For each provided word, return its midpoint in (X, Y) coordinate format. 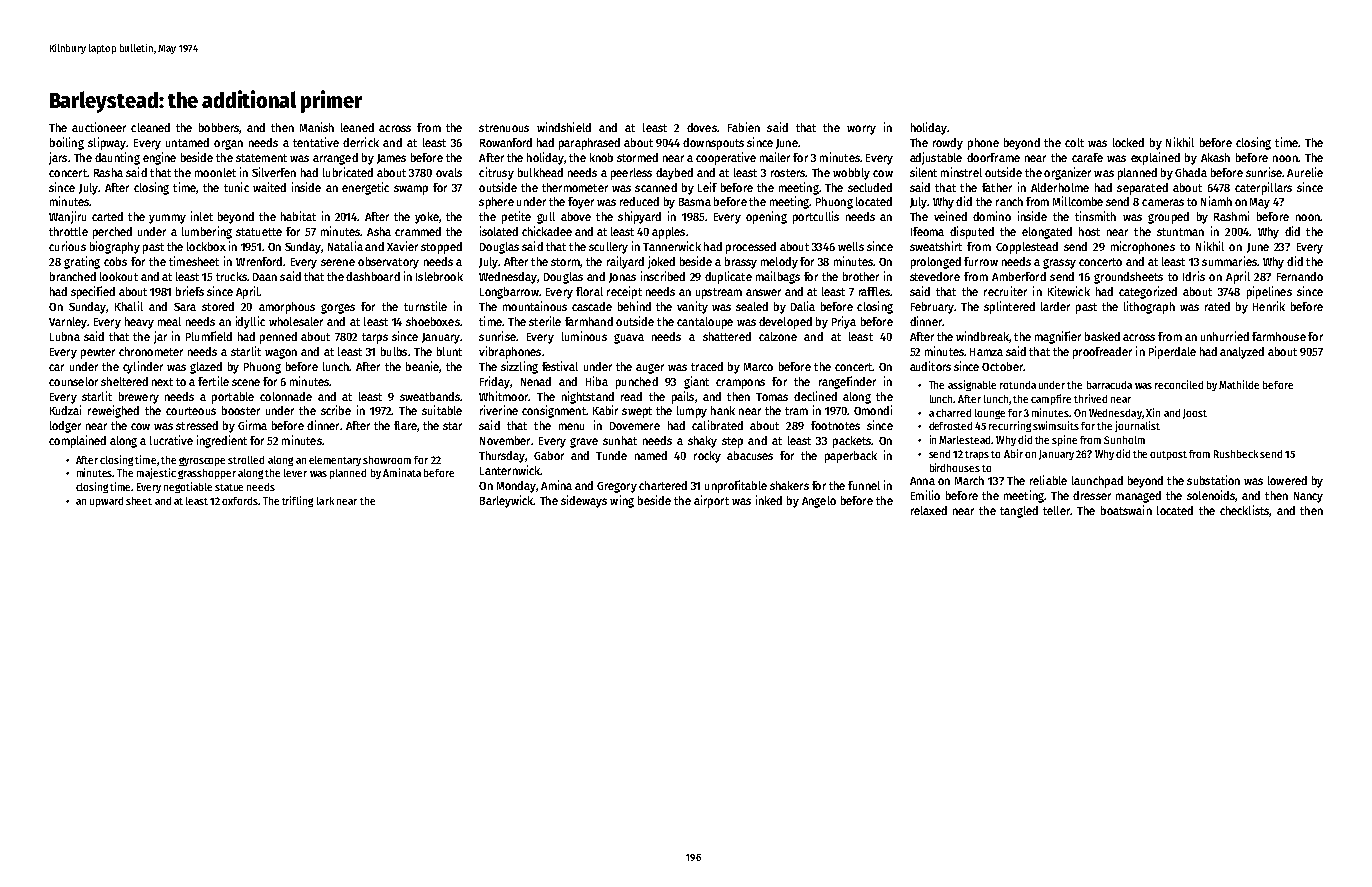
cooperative (726, 158)
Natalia (345, 246)
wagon (281, 354)
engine (159, 158)
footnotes (835, 425)
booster (241, 410)
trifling (297, 501)
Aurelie (1305, 172)
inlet (202, 216)
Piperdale (1172, 352)
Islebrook (439, 276)
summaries (1229, 261)
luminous (584, 336)
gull (546, 218)
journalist (1137, 426)
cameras (1163, 202)
